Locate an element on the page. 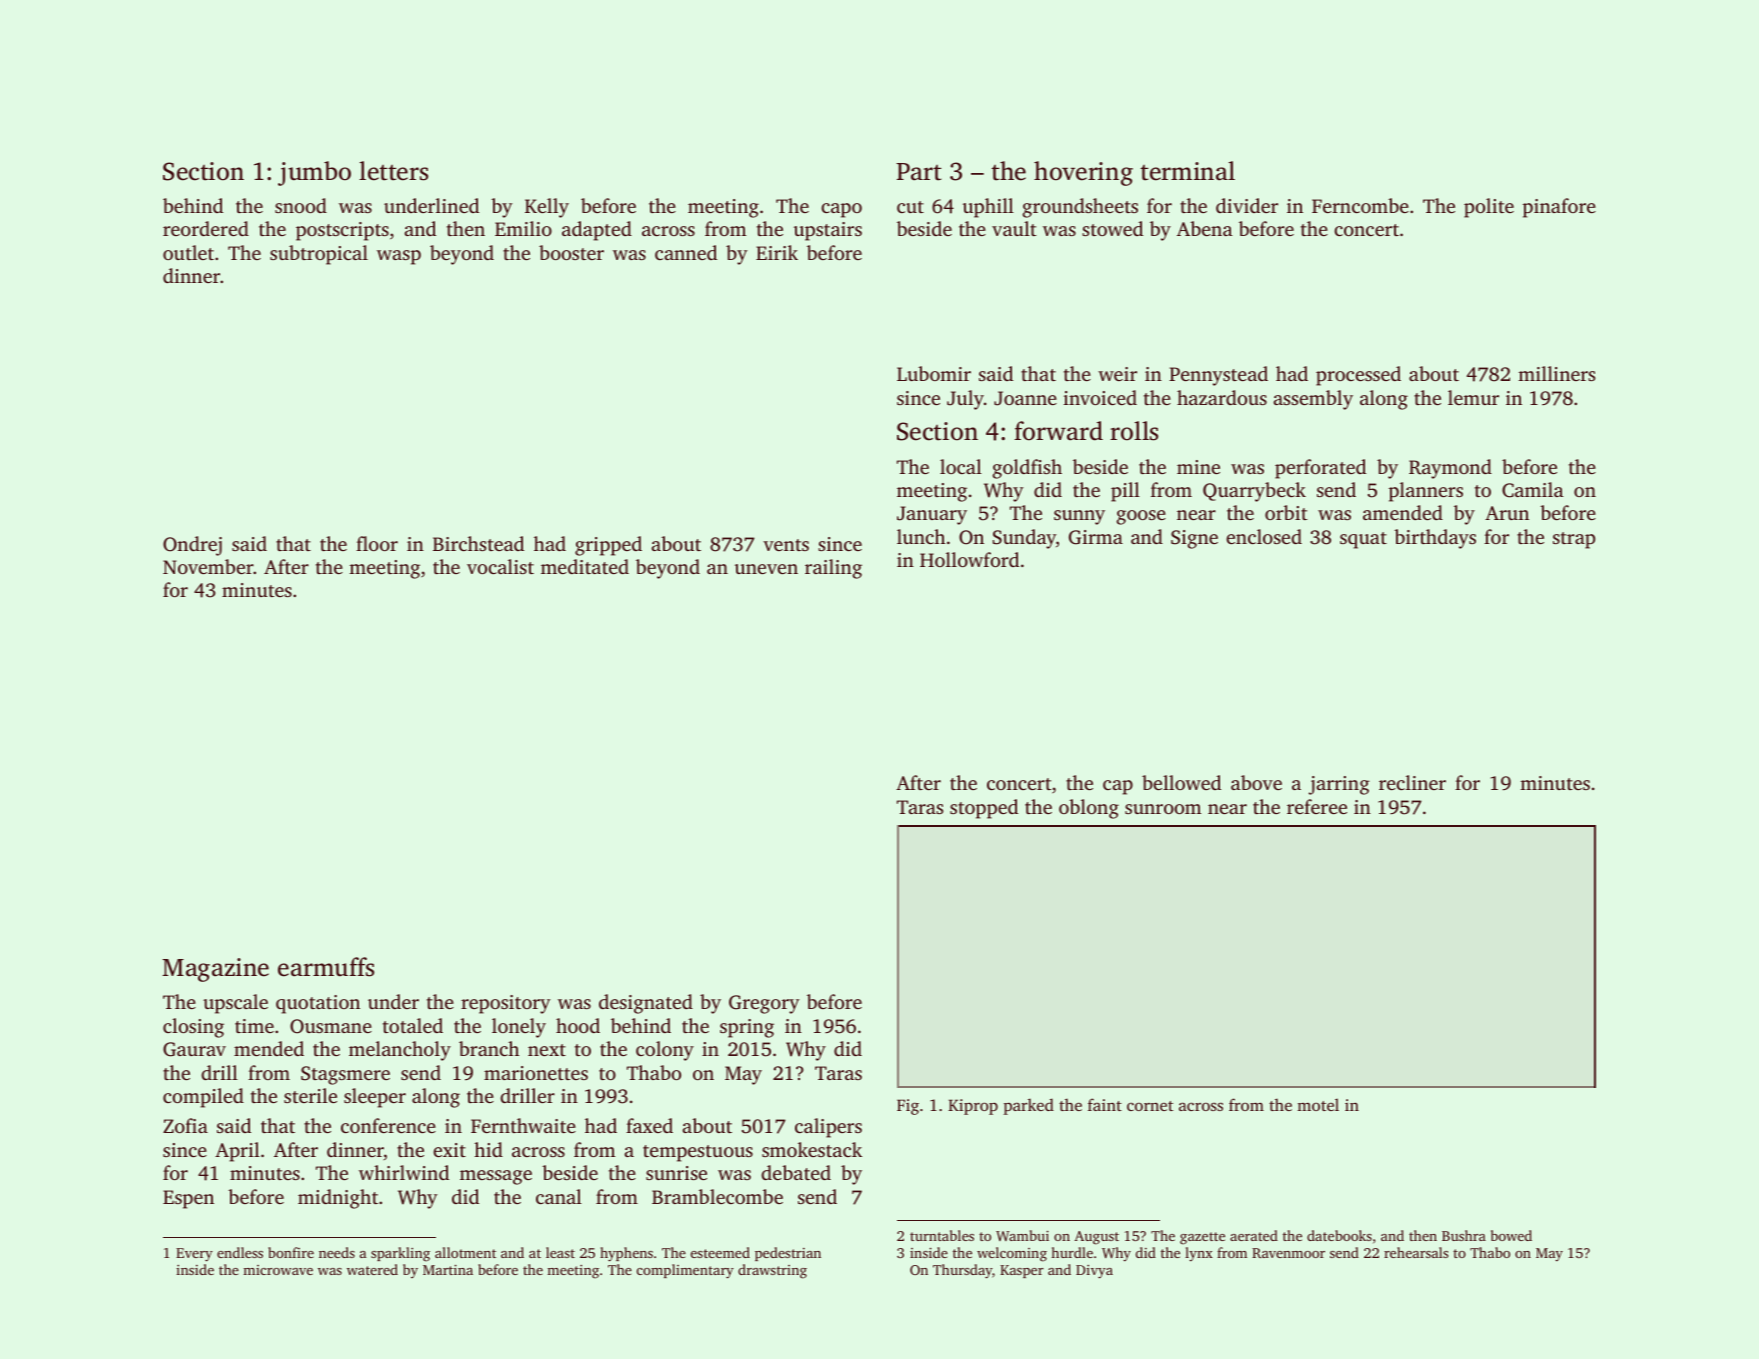 The height and width of the image is (1359, 1759). pinafore is located at coordinates (1559, 208).
